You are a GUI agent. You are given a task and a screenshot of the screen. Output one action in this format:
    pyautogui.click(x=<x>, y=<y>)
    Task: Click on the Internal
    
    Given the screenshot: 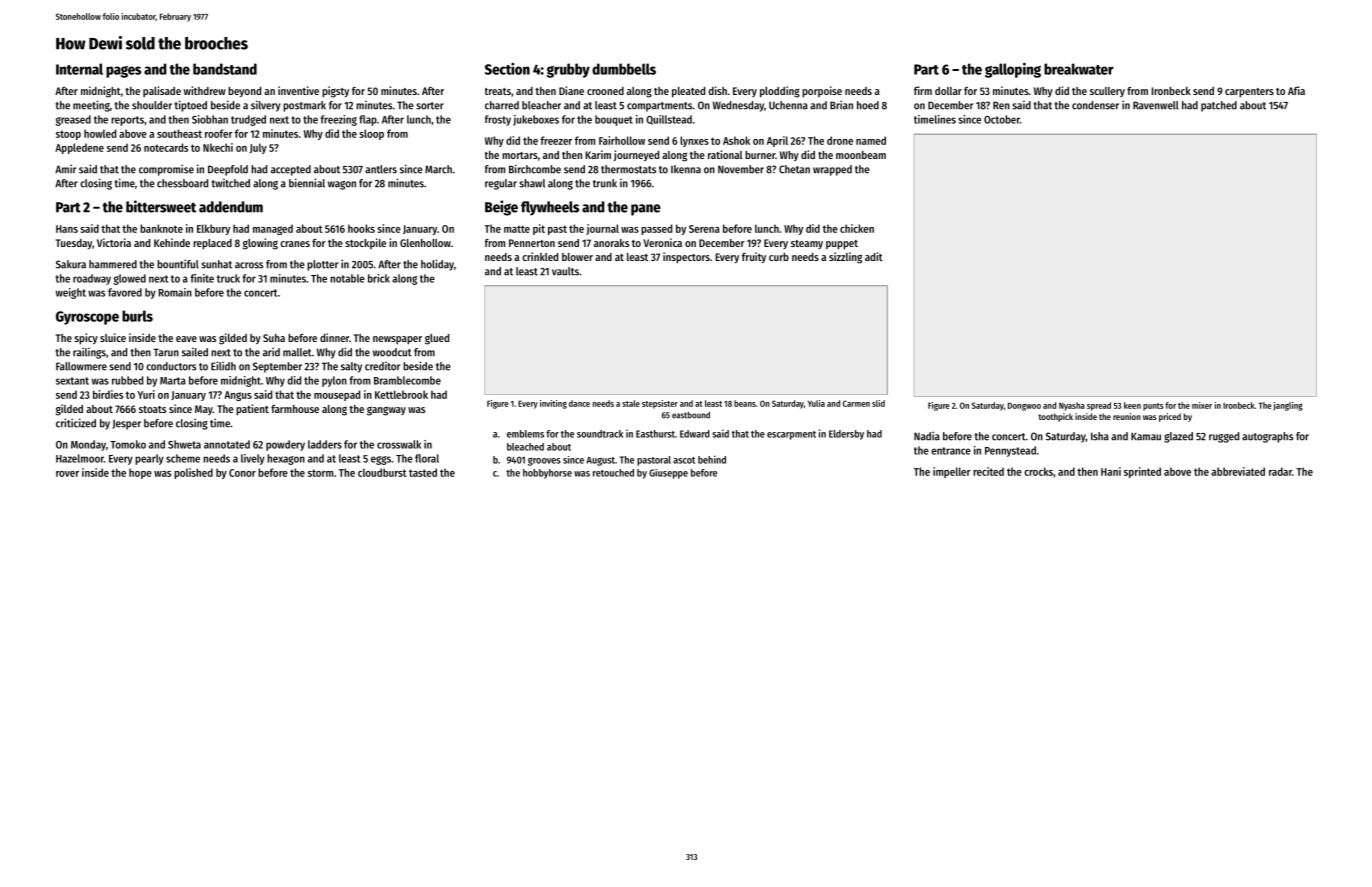 What is the action you would take?
    pyautogui.click(x=79, y=69)
